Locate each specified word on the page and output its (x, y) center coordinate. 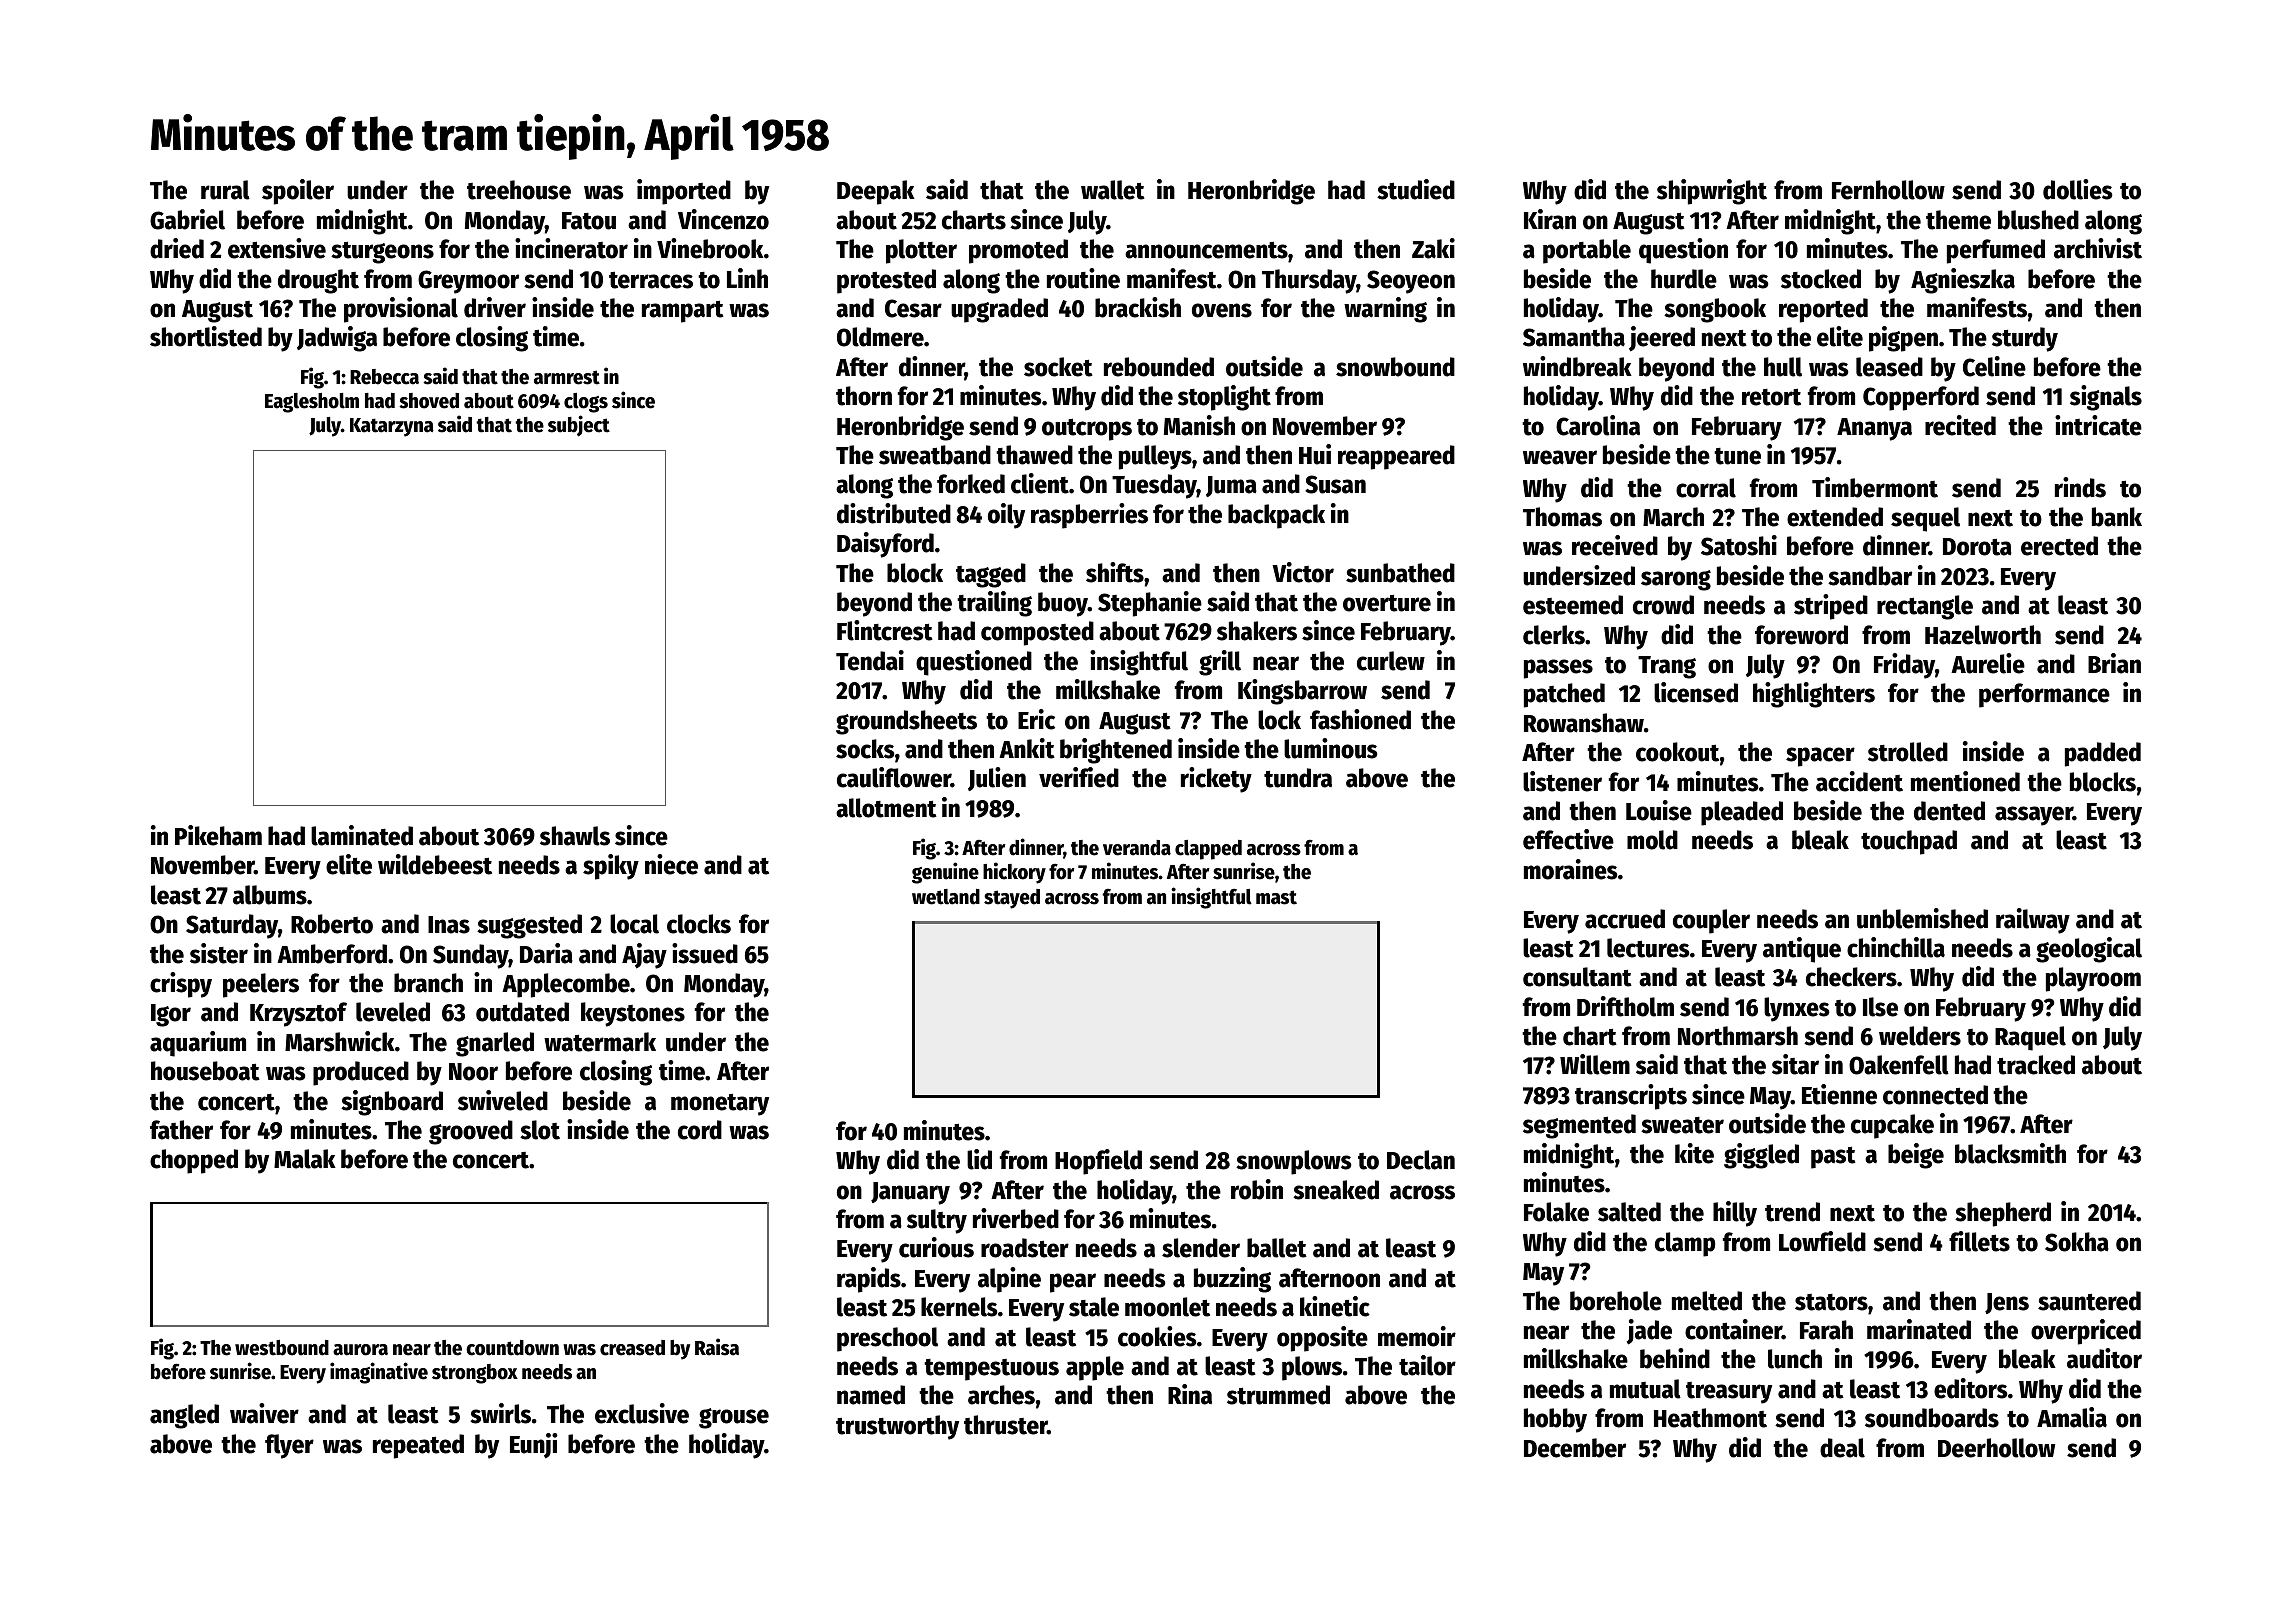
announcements (1206, 250)
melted (1707, 1301)
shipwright (1712, 192)
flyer (289, 1446)
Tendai (870, 660)
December (1575, 1448)
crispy (181, 985)
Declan (1421, 1160)
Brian (2114, 663)
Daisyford (885, 545)
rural (225, 190)
